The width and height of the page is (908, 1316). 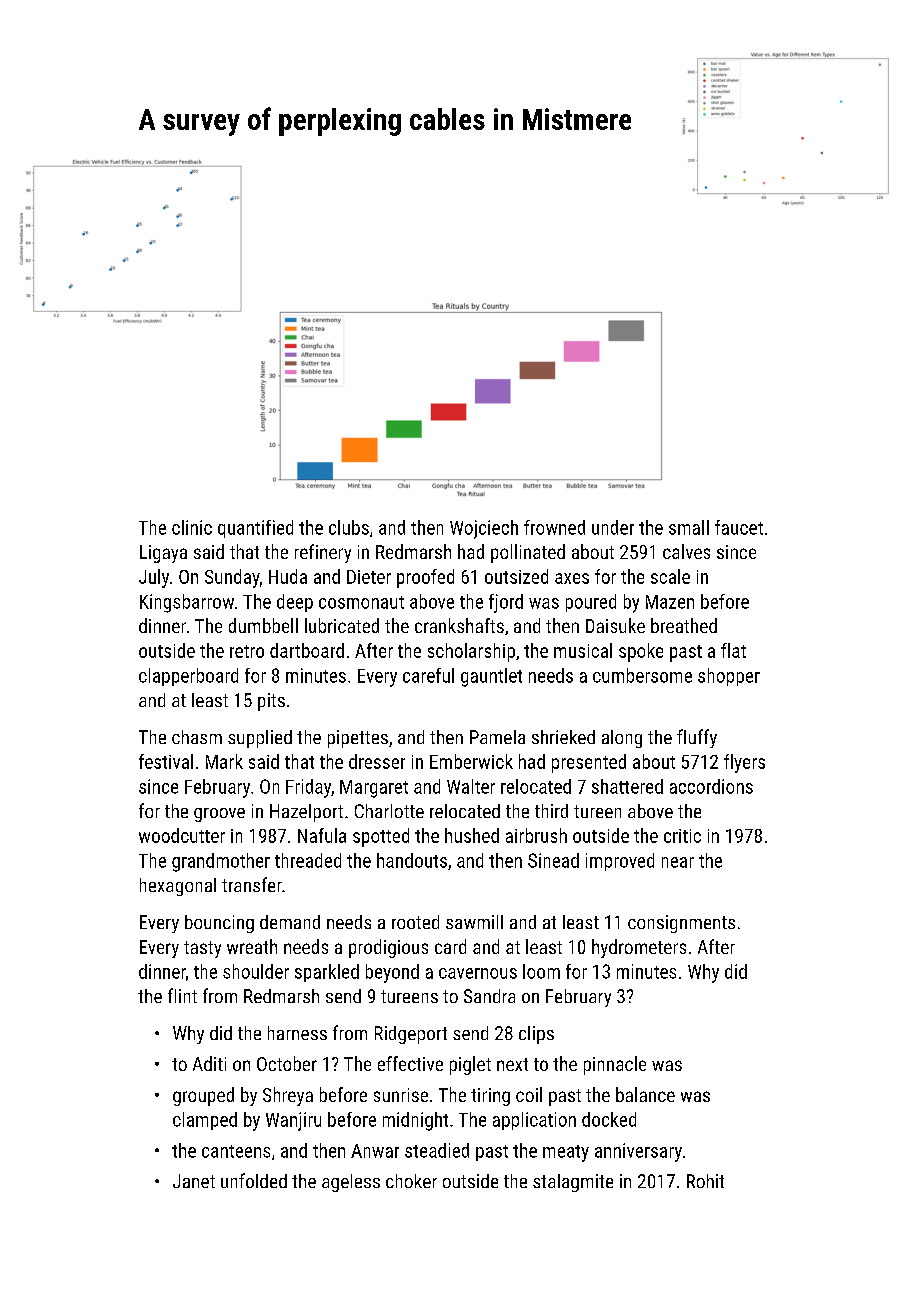 I want to click on Ligaya, so click(x=163, y=554).
